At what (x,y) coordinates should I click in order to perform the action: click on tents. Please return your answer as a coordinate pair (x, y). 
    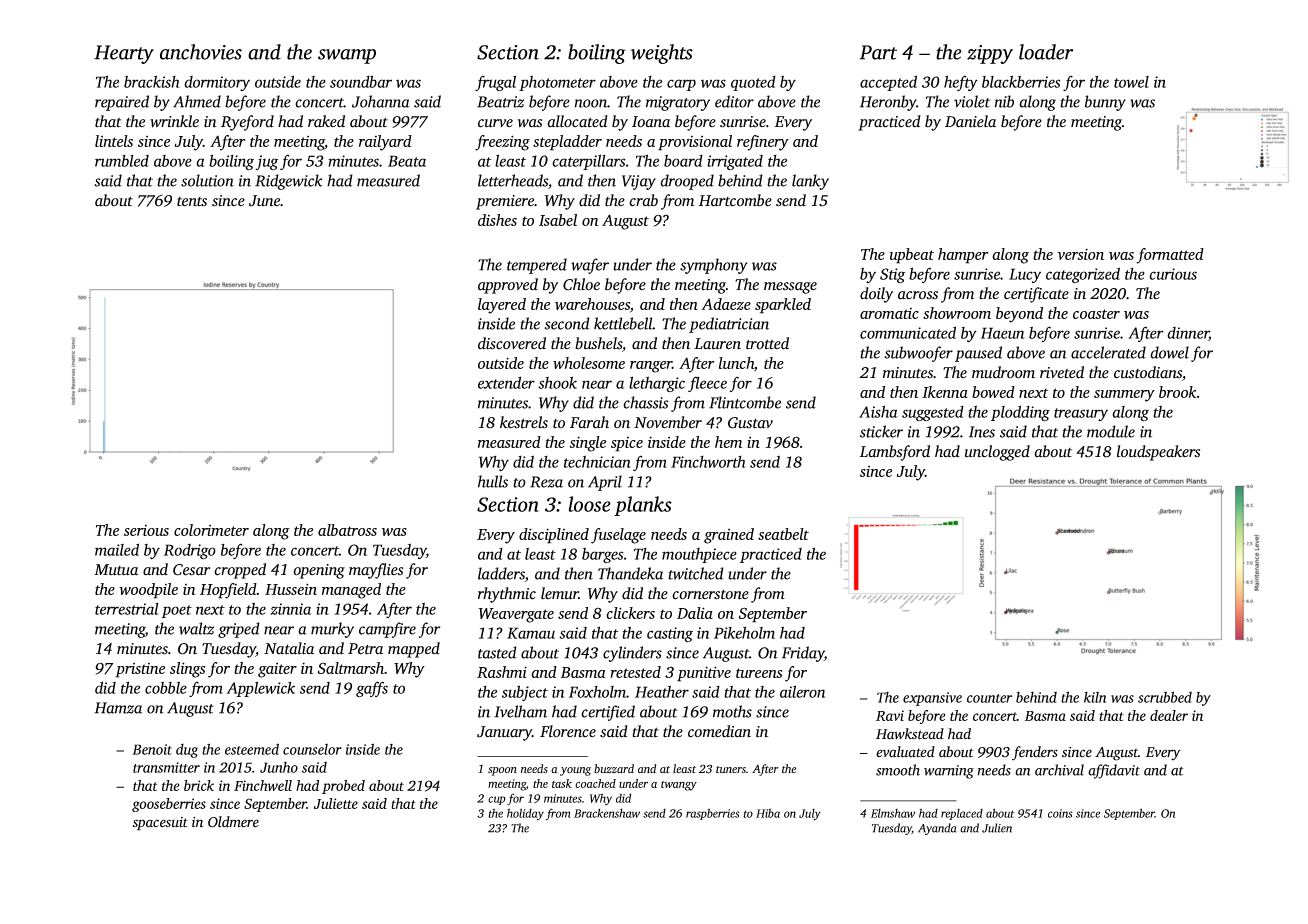
    Looking at the image, I should click on (192, 202).
